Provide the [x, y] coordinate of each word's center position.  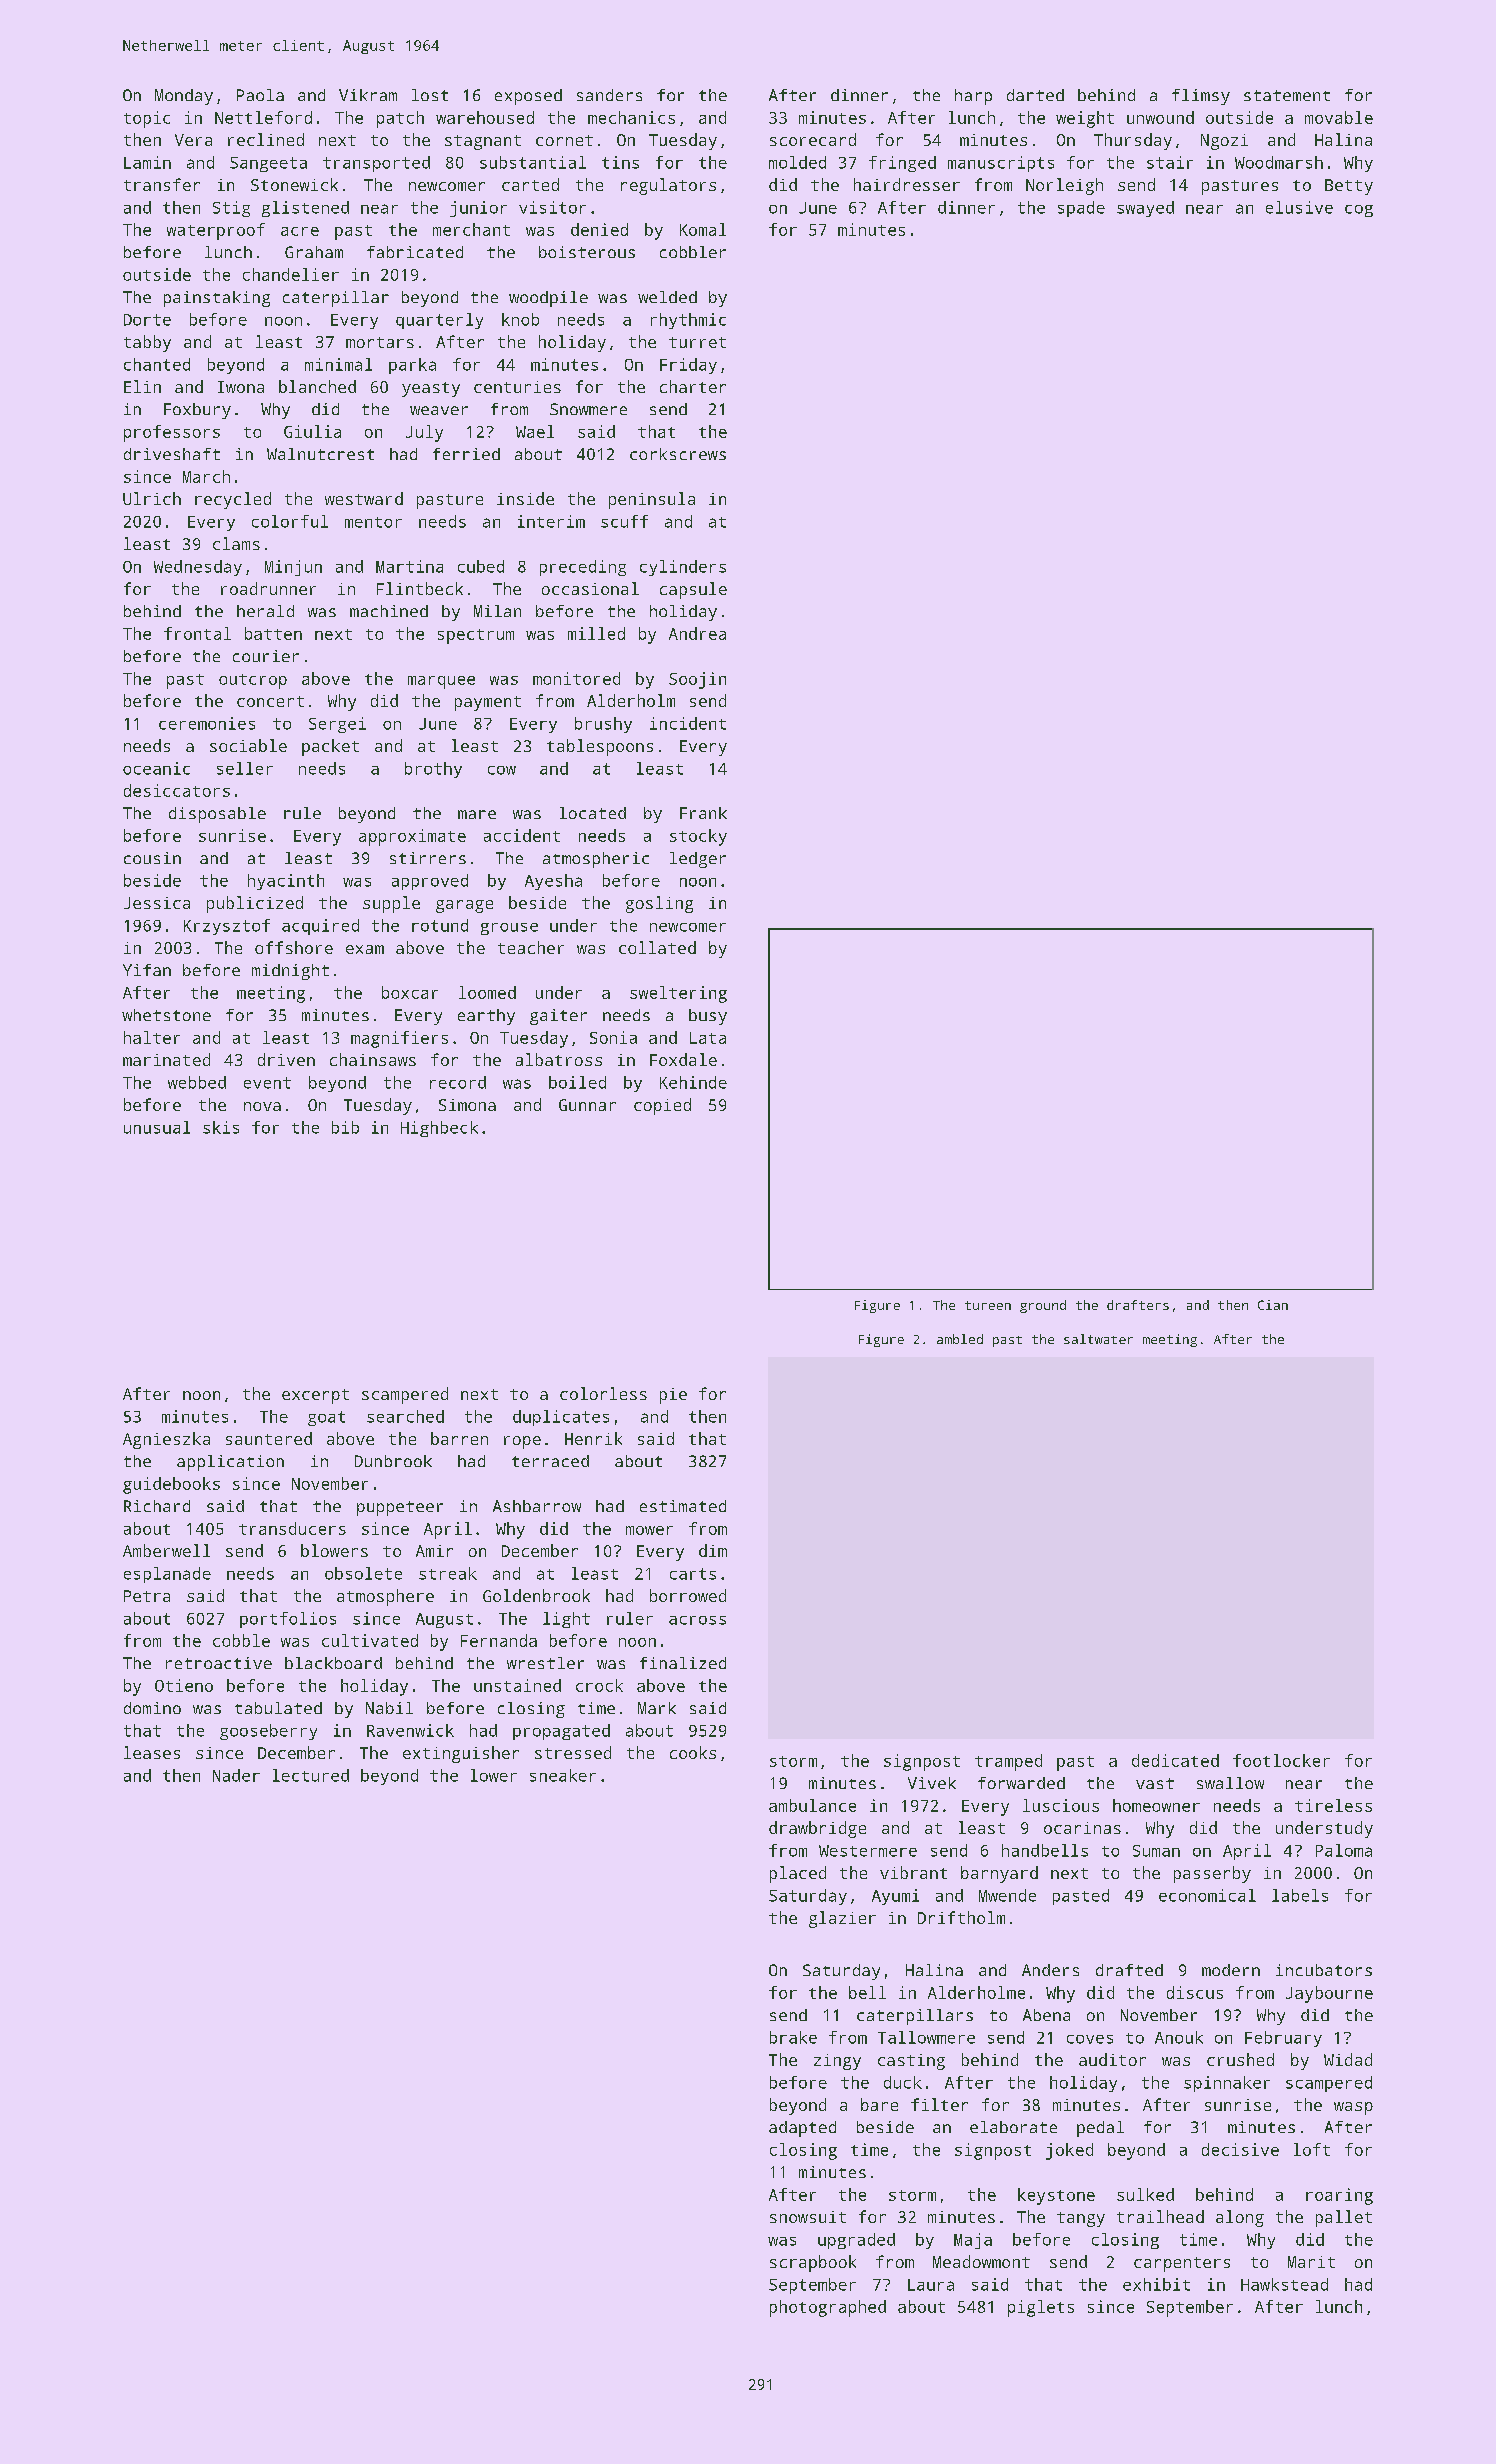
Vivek [932, 1783]
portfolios [288, 1620]
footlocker [1281, 1760]
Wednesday [198, 568]
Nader [236, 1775]
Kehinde [693, 1082]
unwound [1160, 117]
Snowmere [588, 409]
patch [400, 119]
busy [708, 1017]
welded [667, 297]
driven [286, 1059]
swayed [1145, 209]
